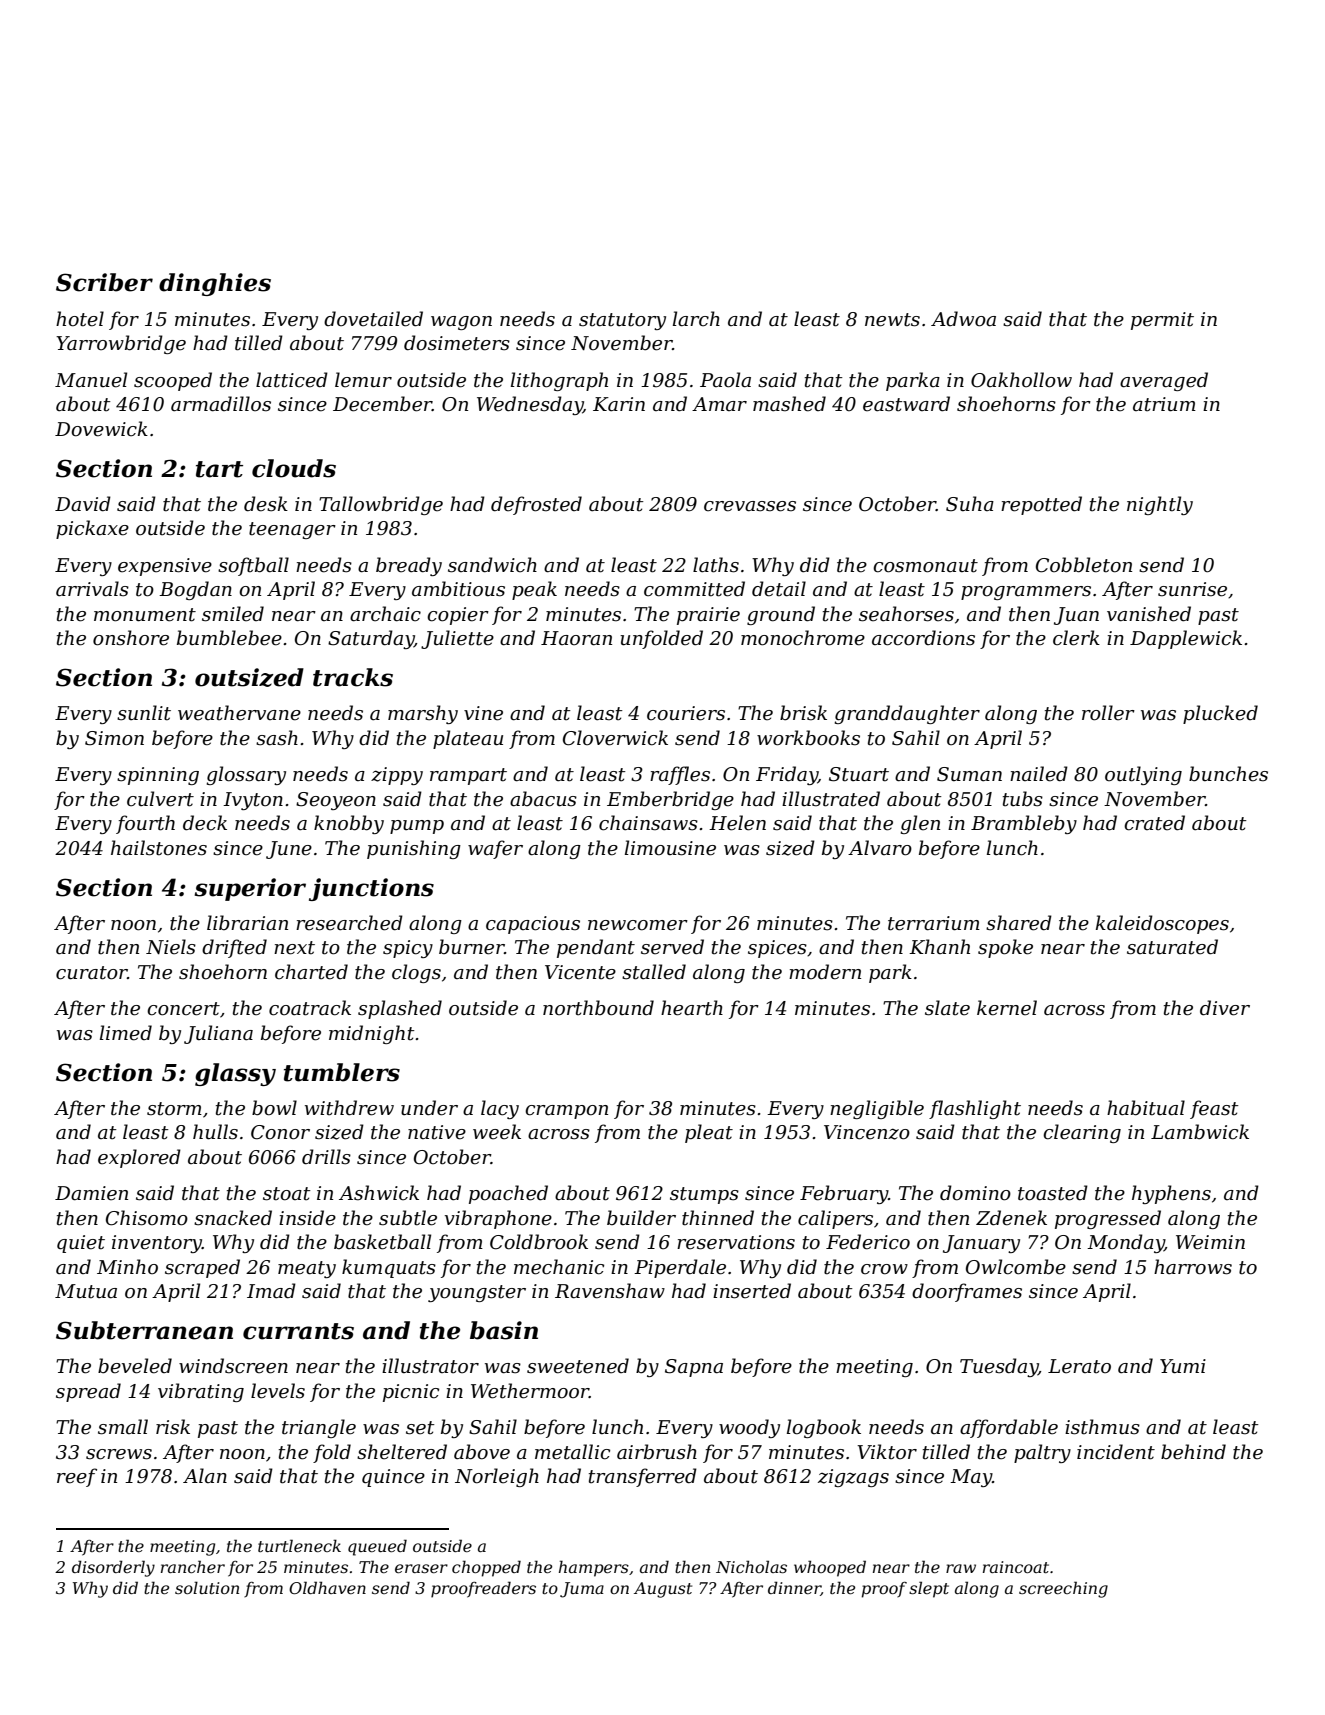  I want to click on dinghies, so click(215, 284).
